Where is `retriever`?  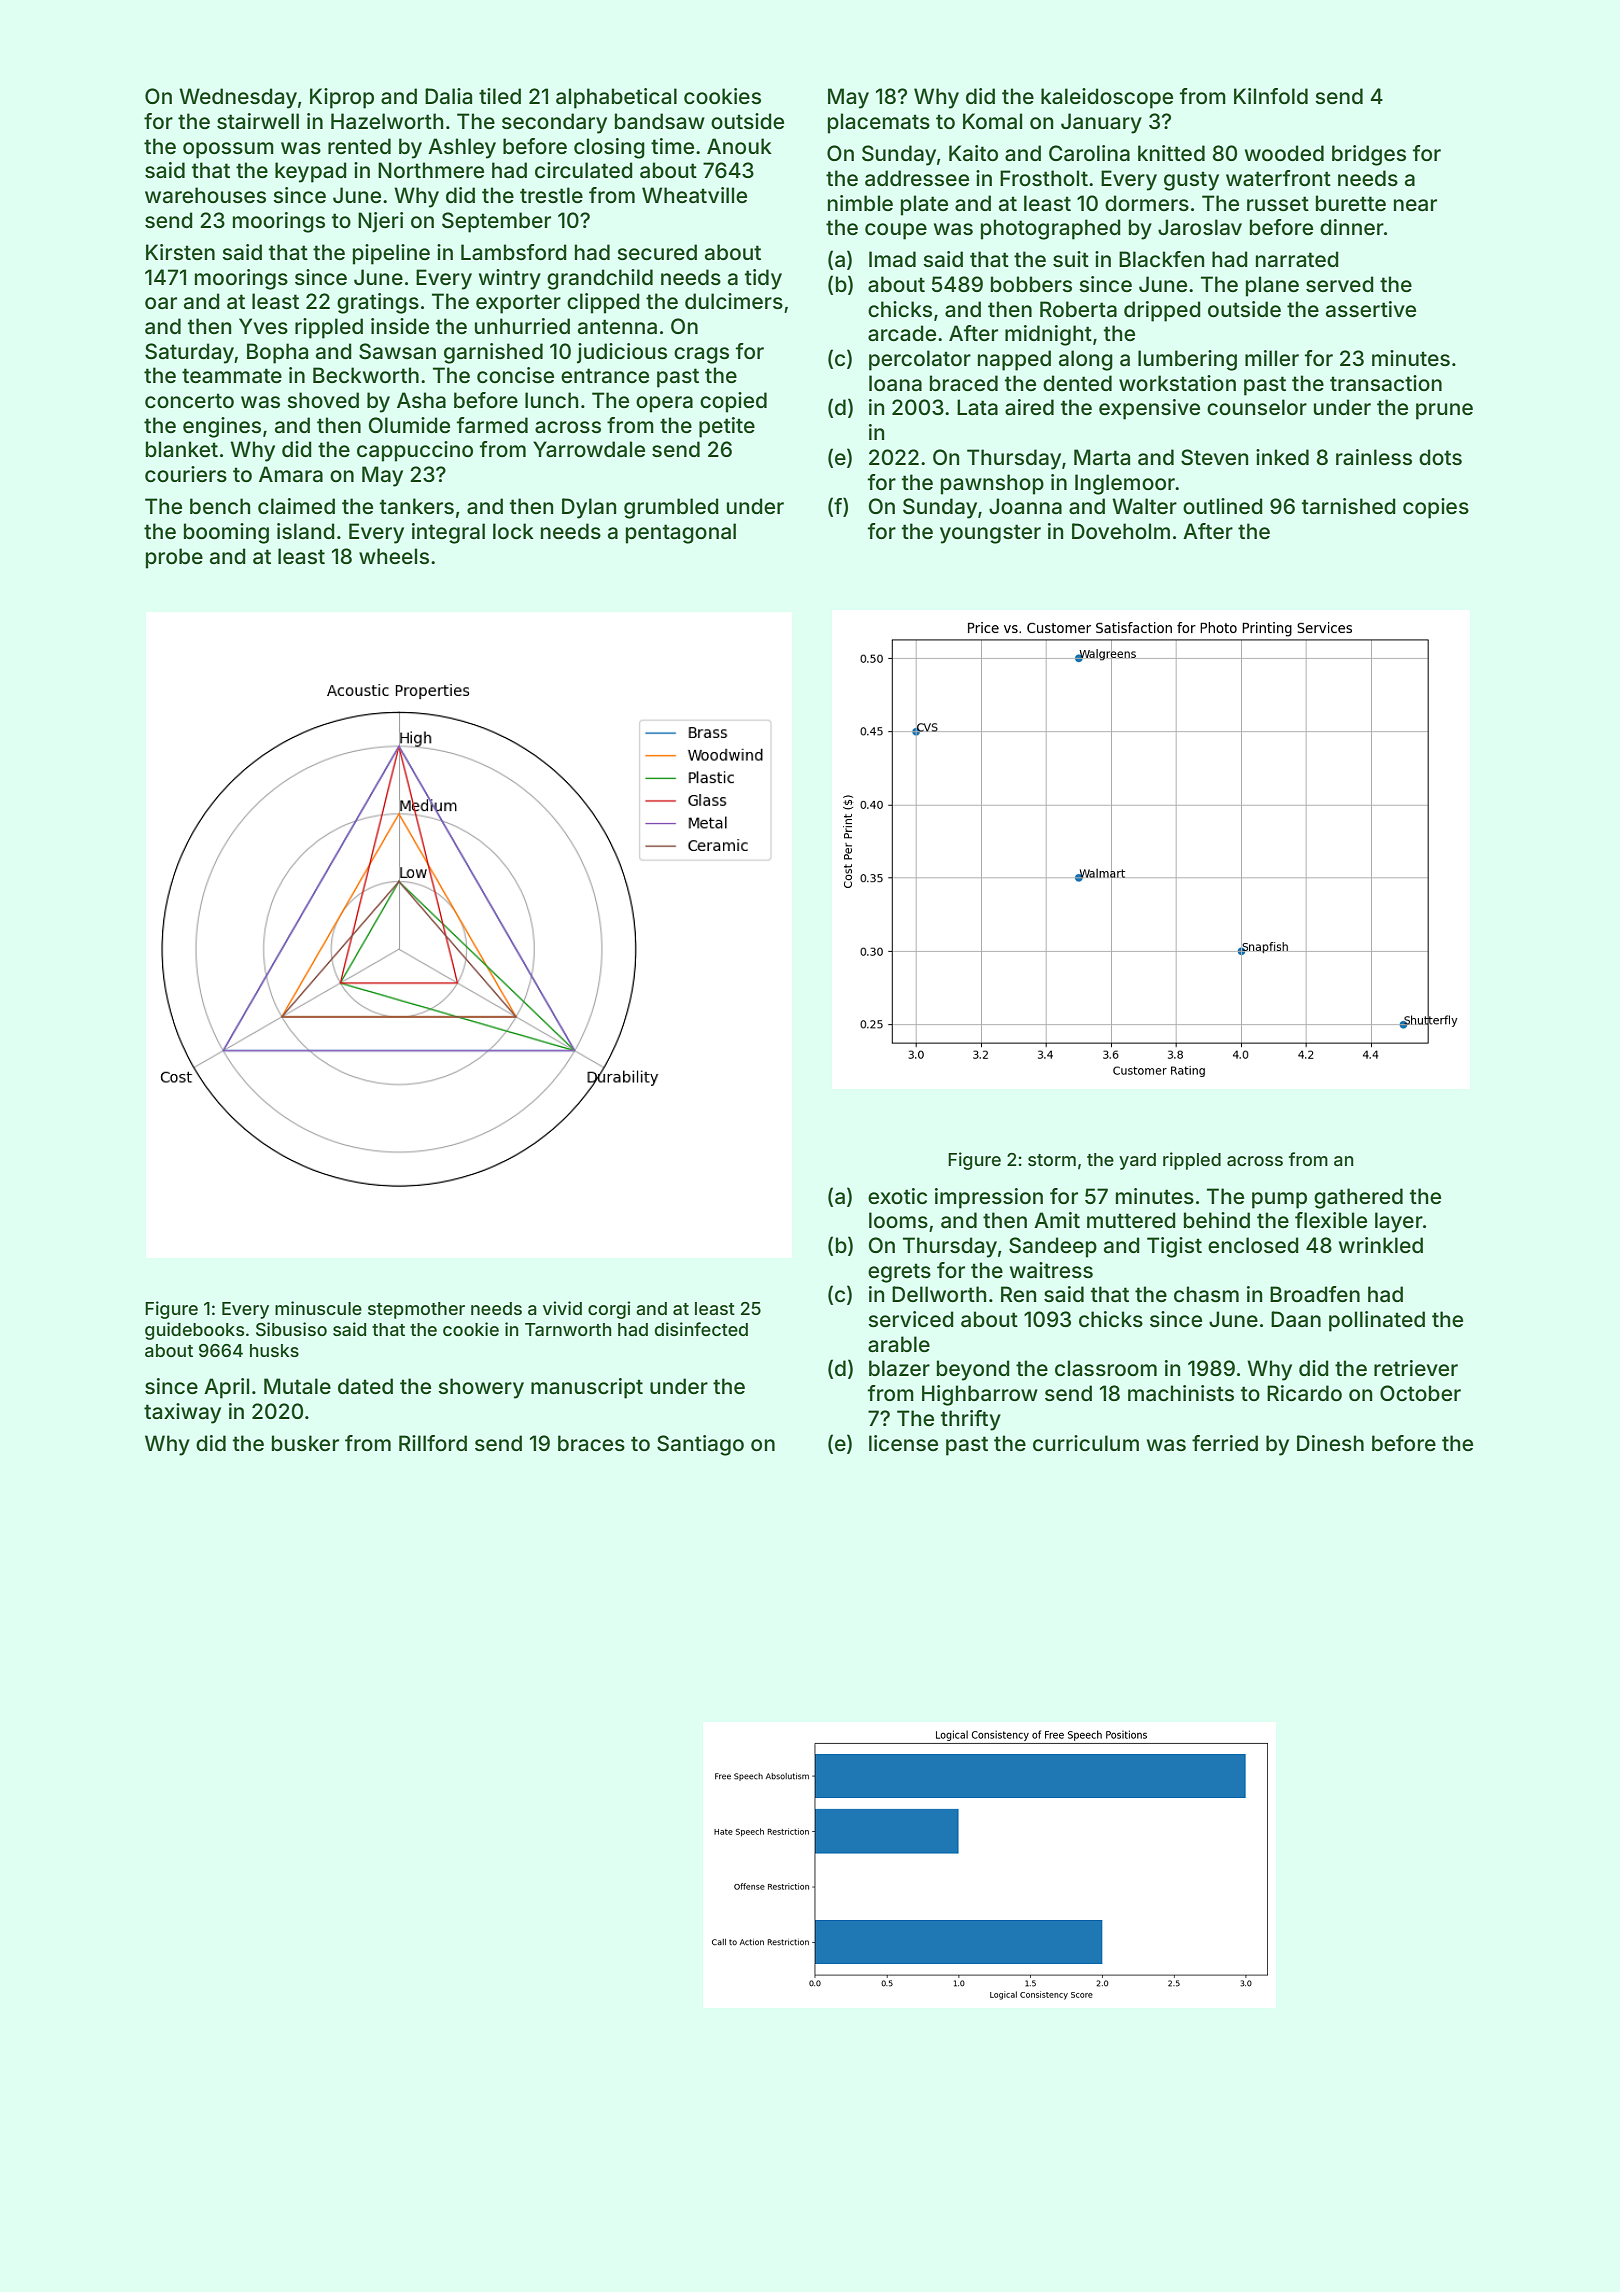
retriever is located at coordinates (1416, 1368).
